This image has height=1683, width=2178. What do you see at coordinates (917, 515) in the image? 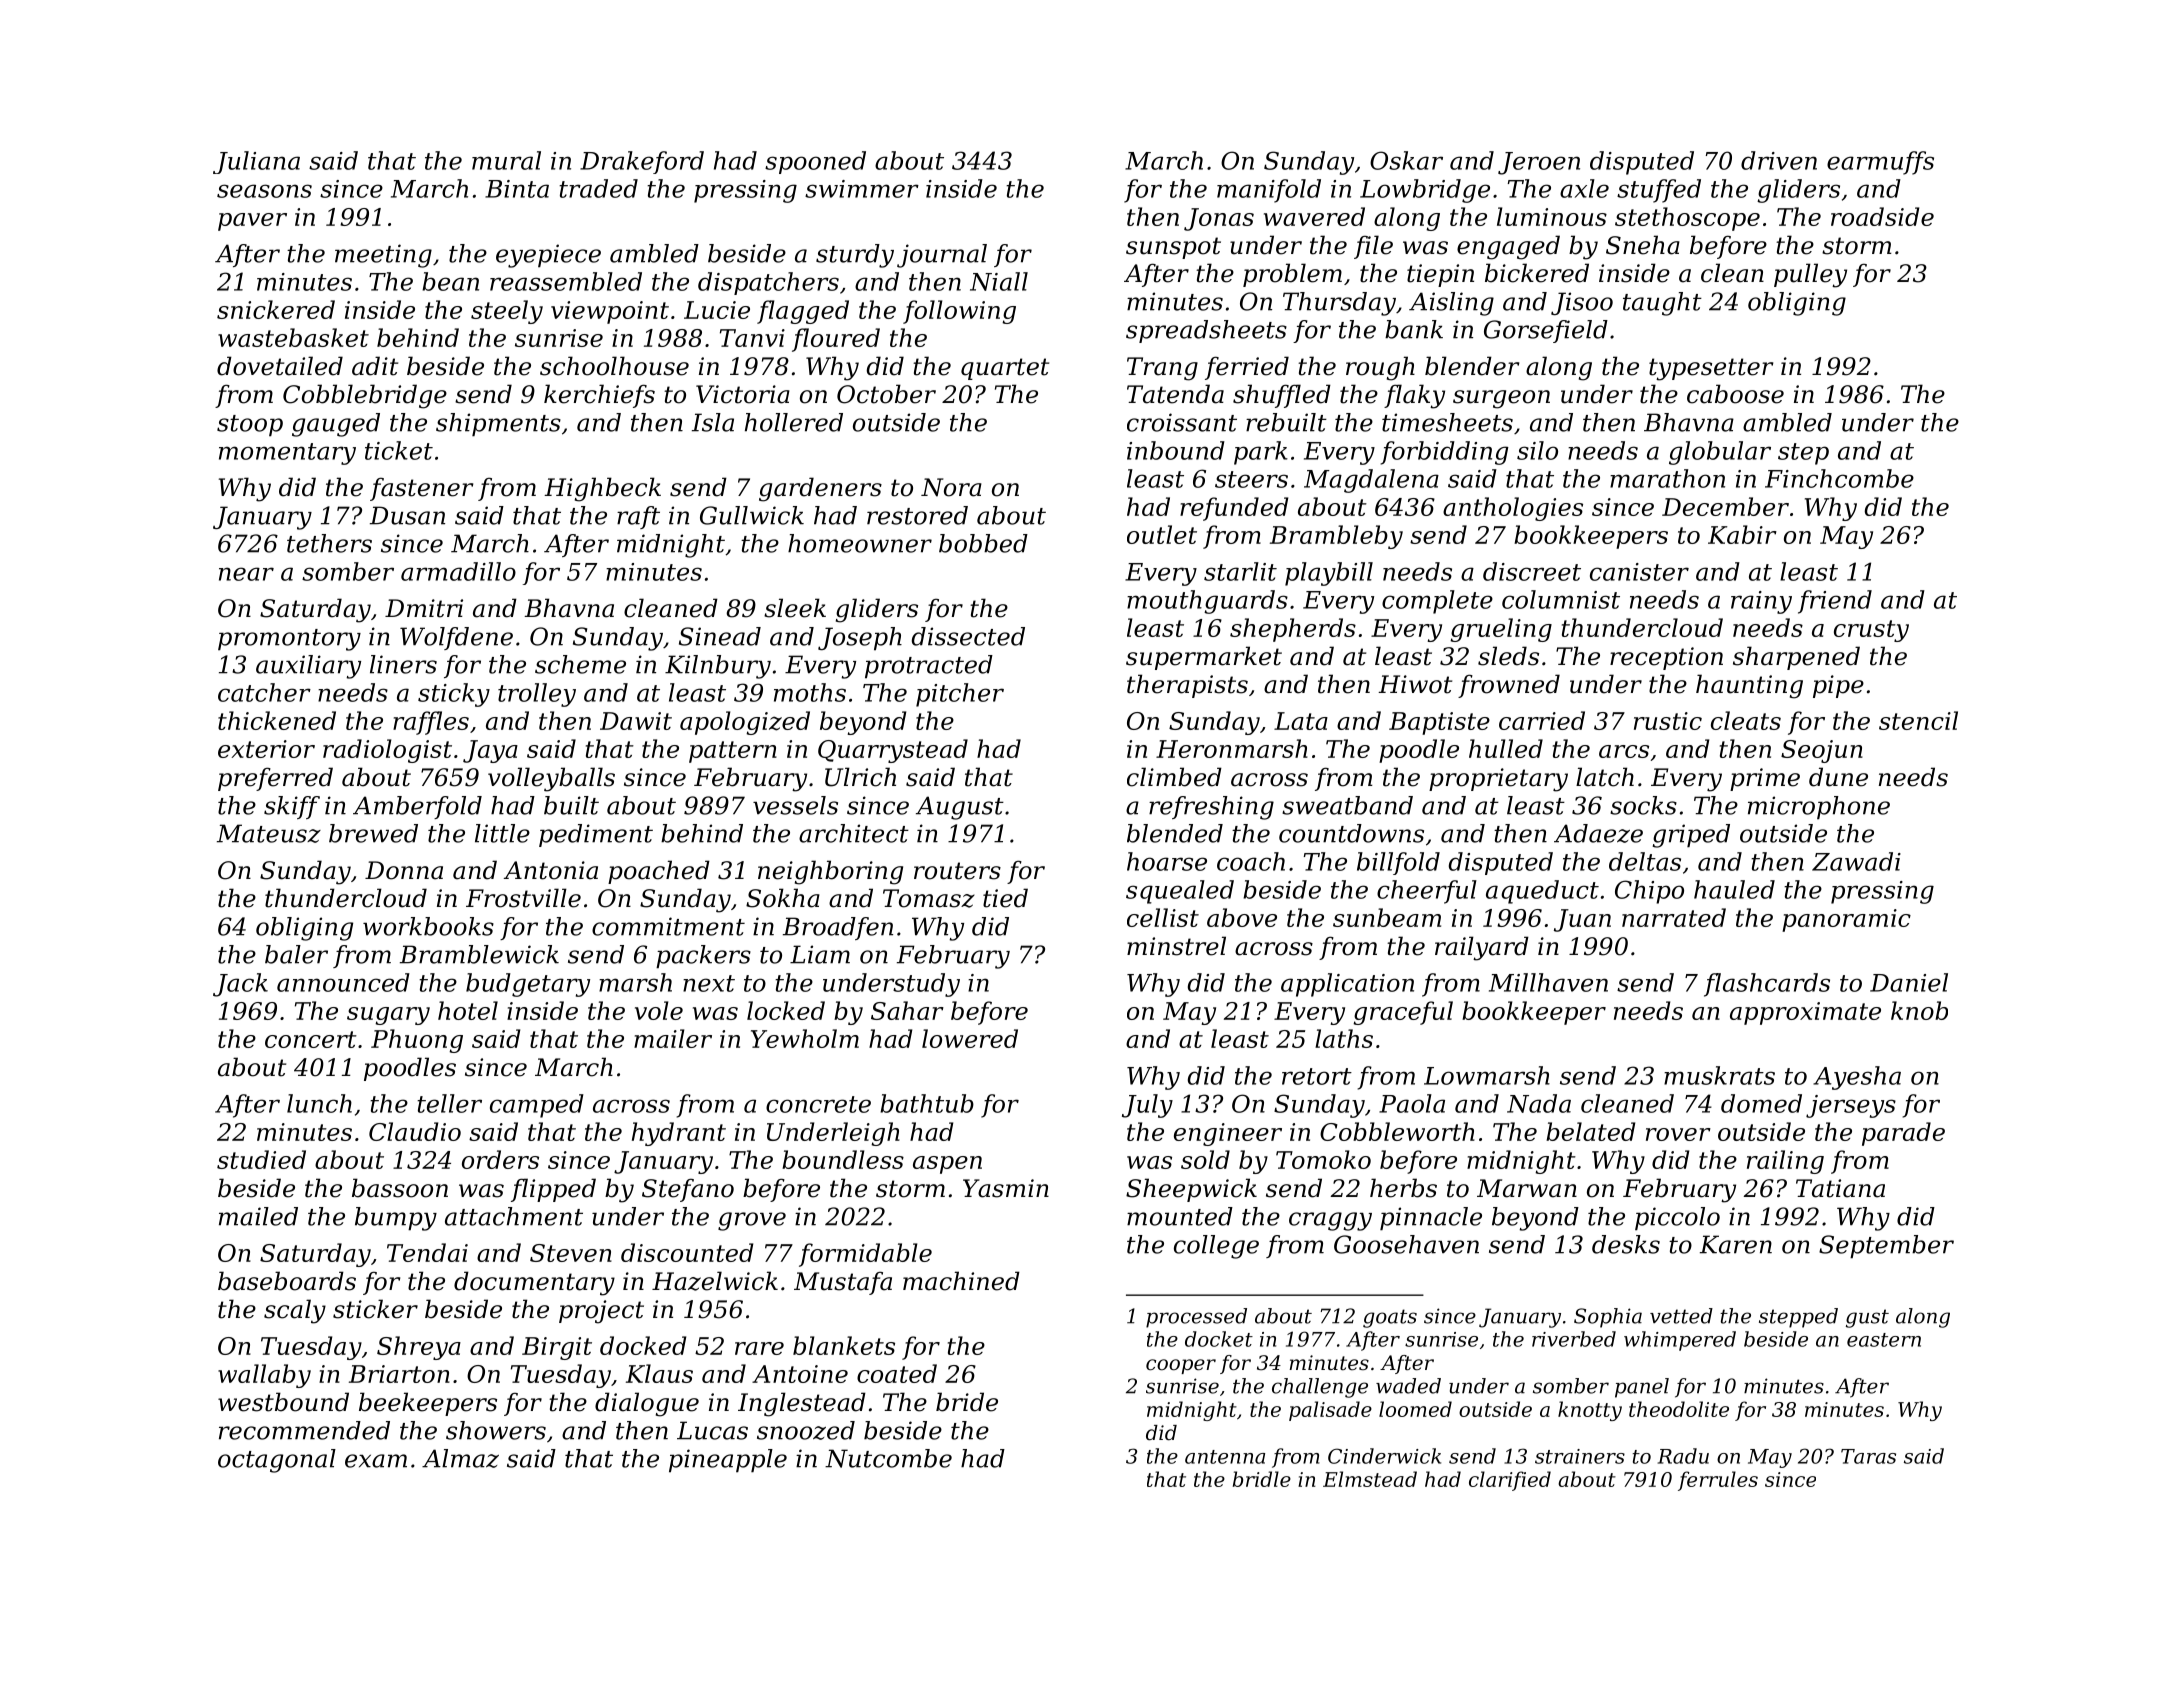
I see `restored` at bounding box center [917, 515].
